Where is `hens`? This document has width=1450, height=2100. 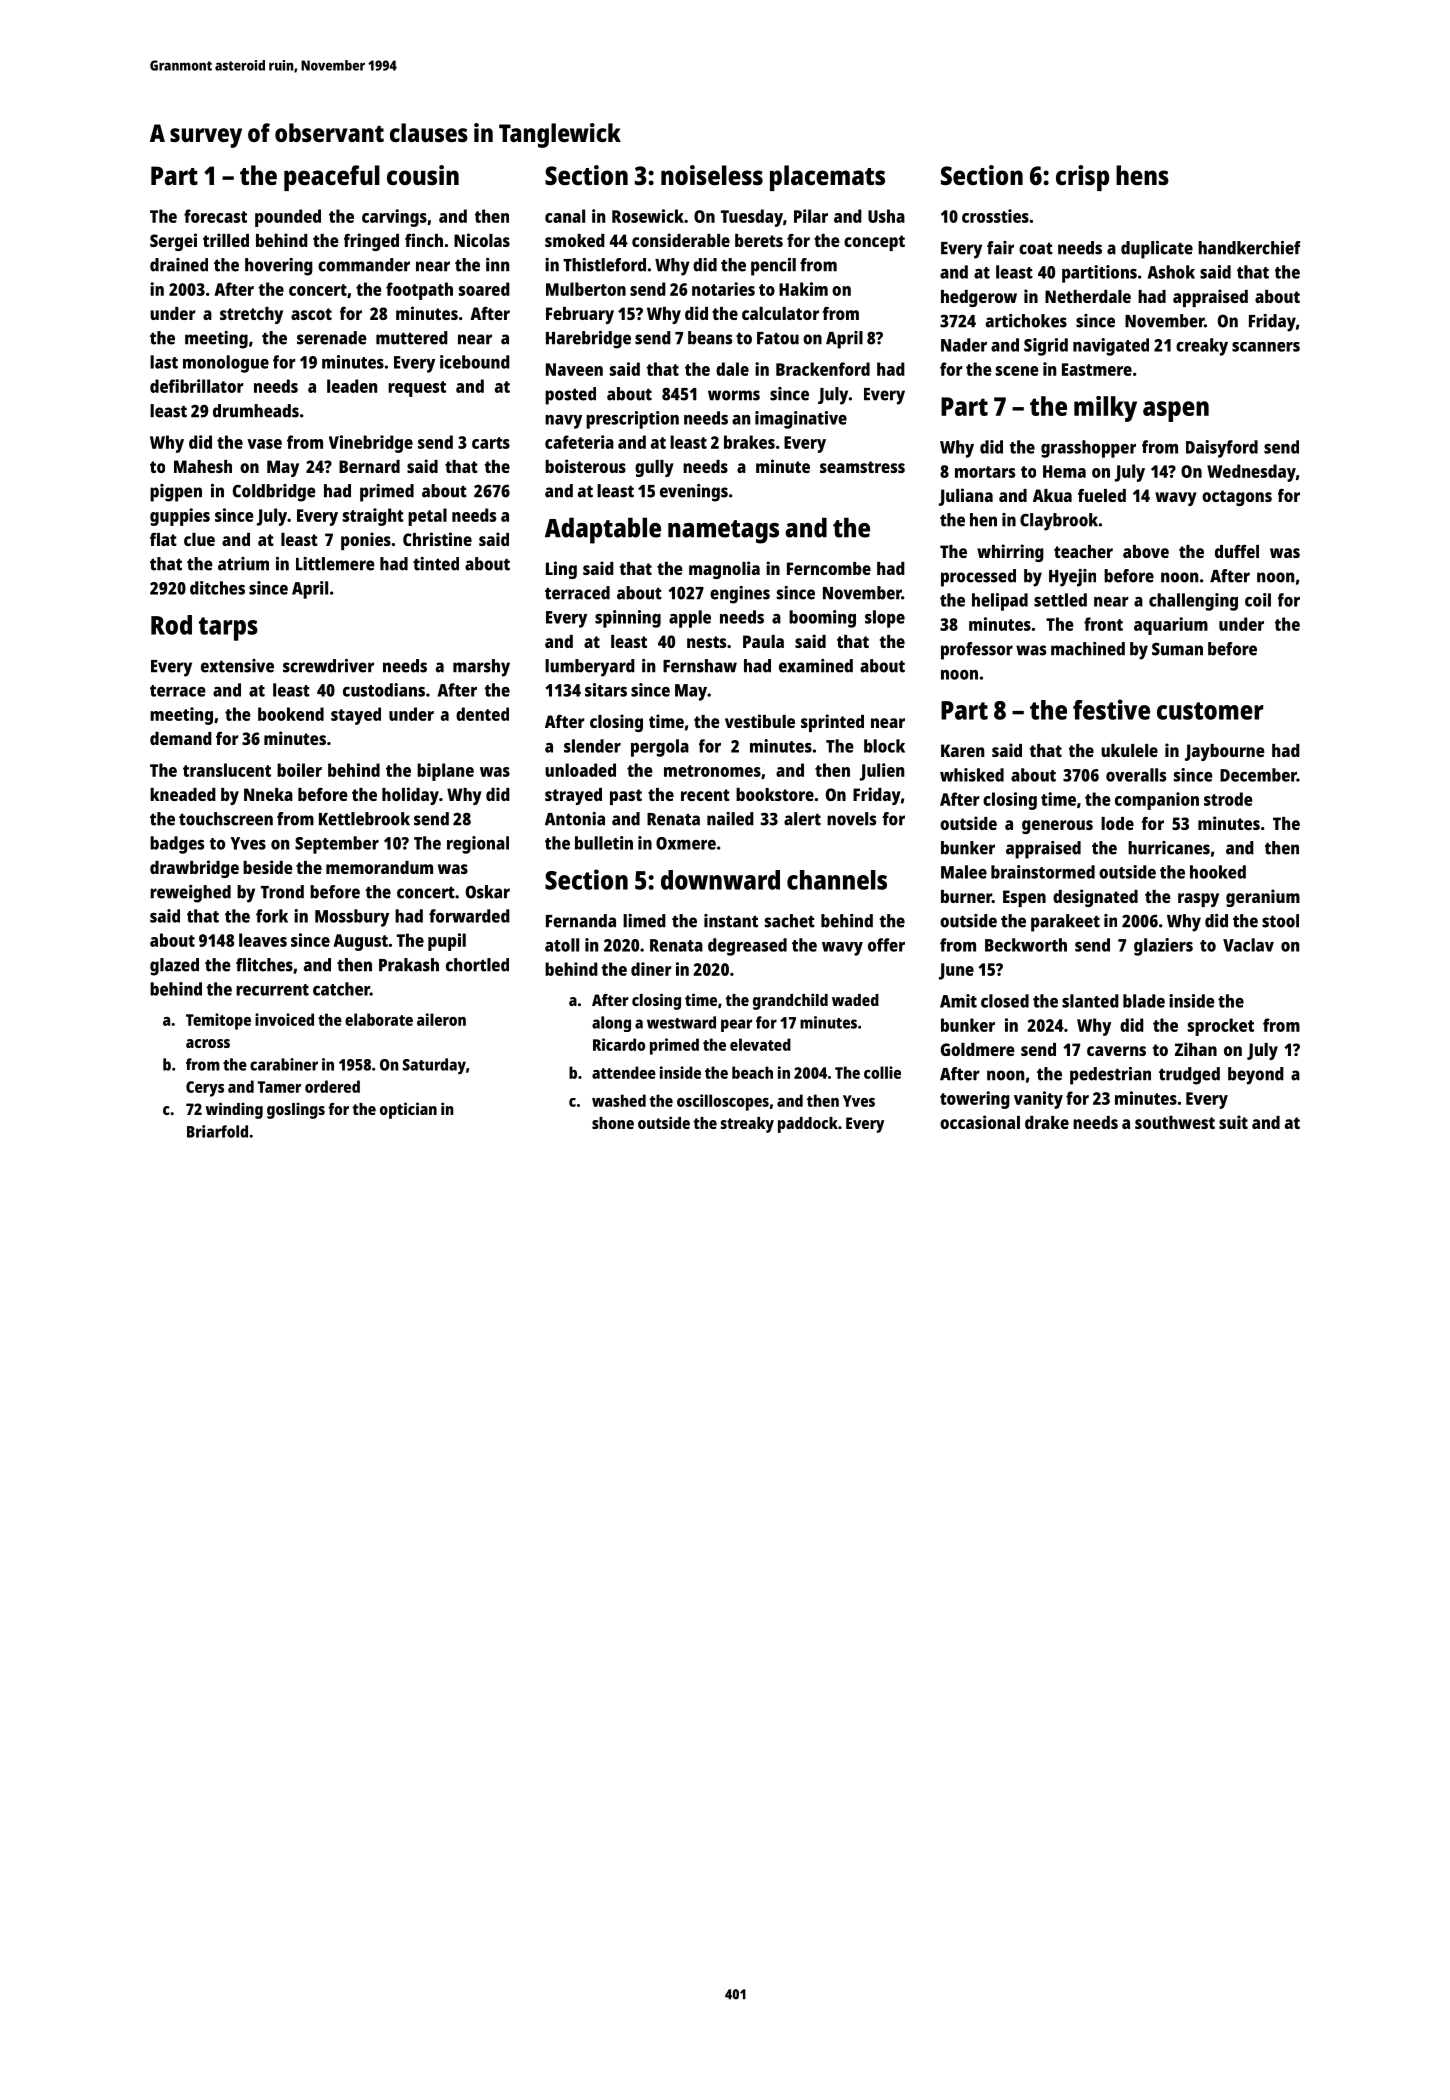
hens is located at coordinates (1142, 175).
